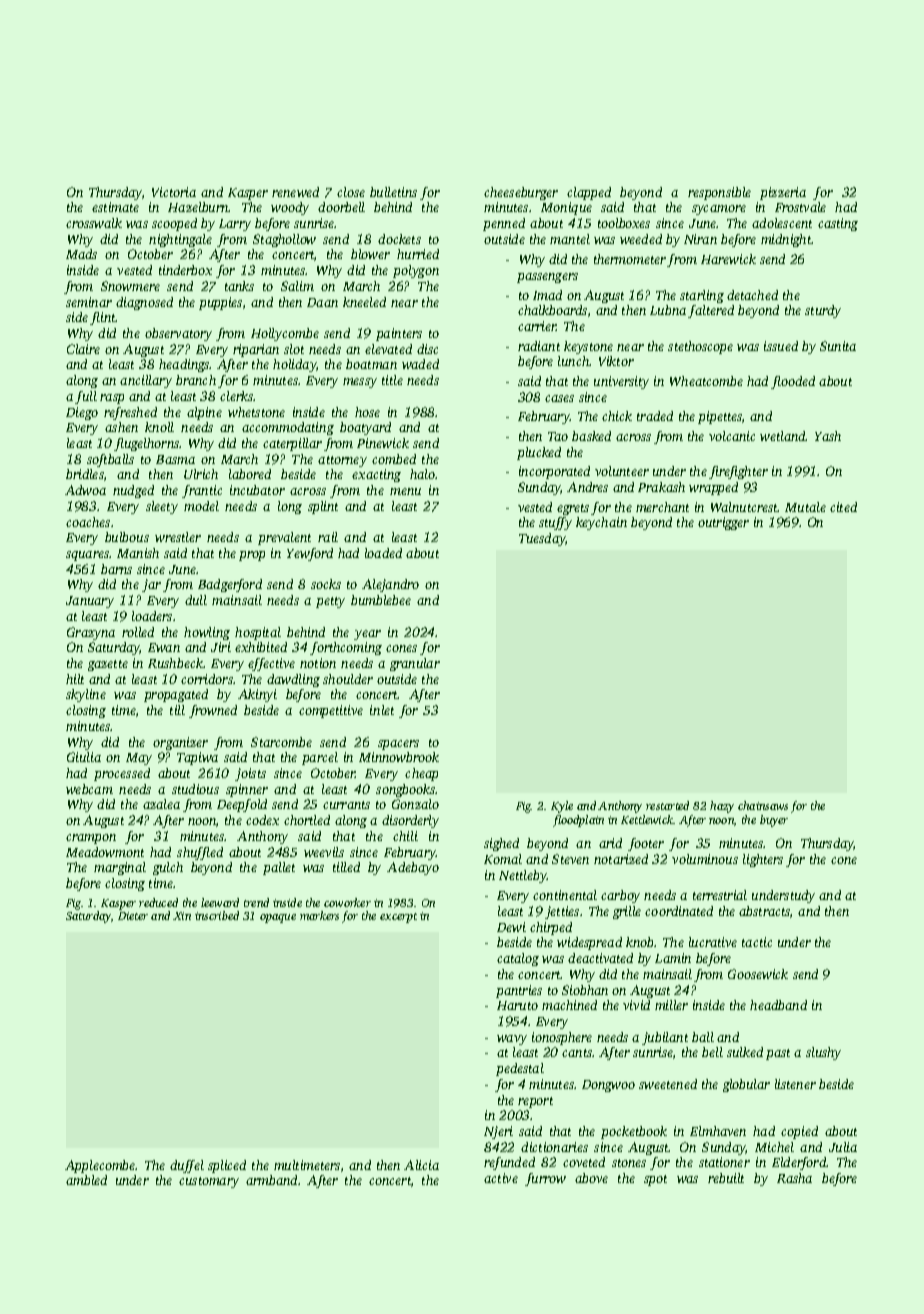  What do you see at coordinates (547, 295) in the screenshot?
I see `Imad` at bounding box center [547, 295].
